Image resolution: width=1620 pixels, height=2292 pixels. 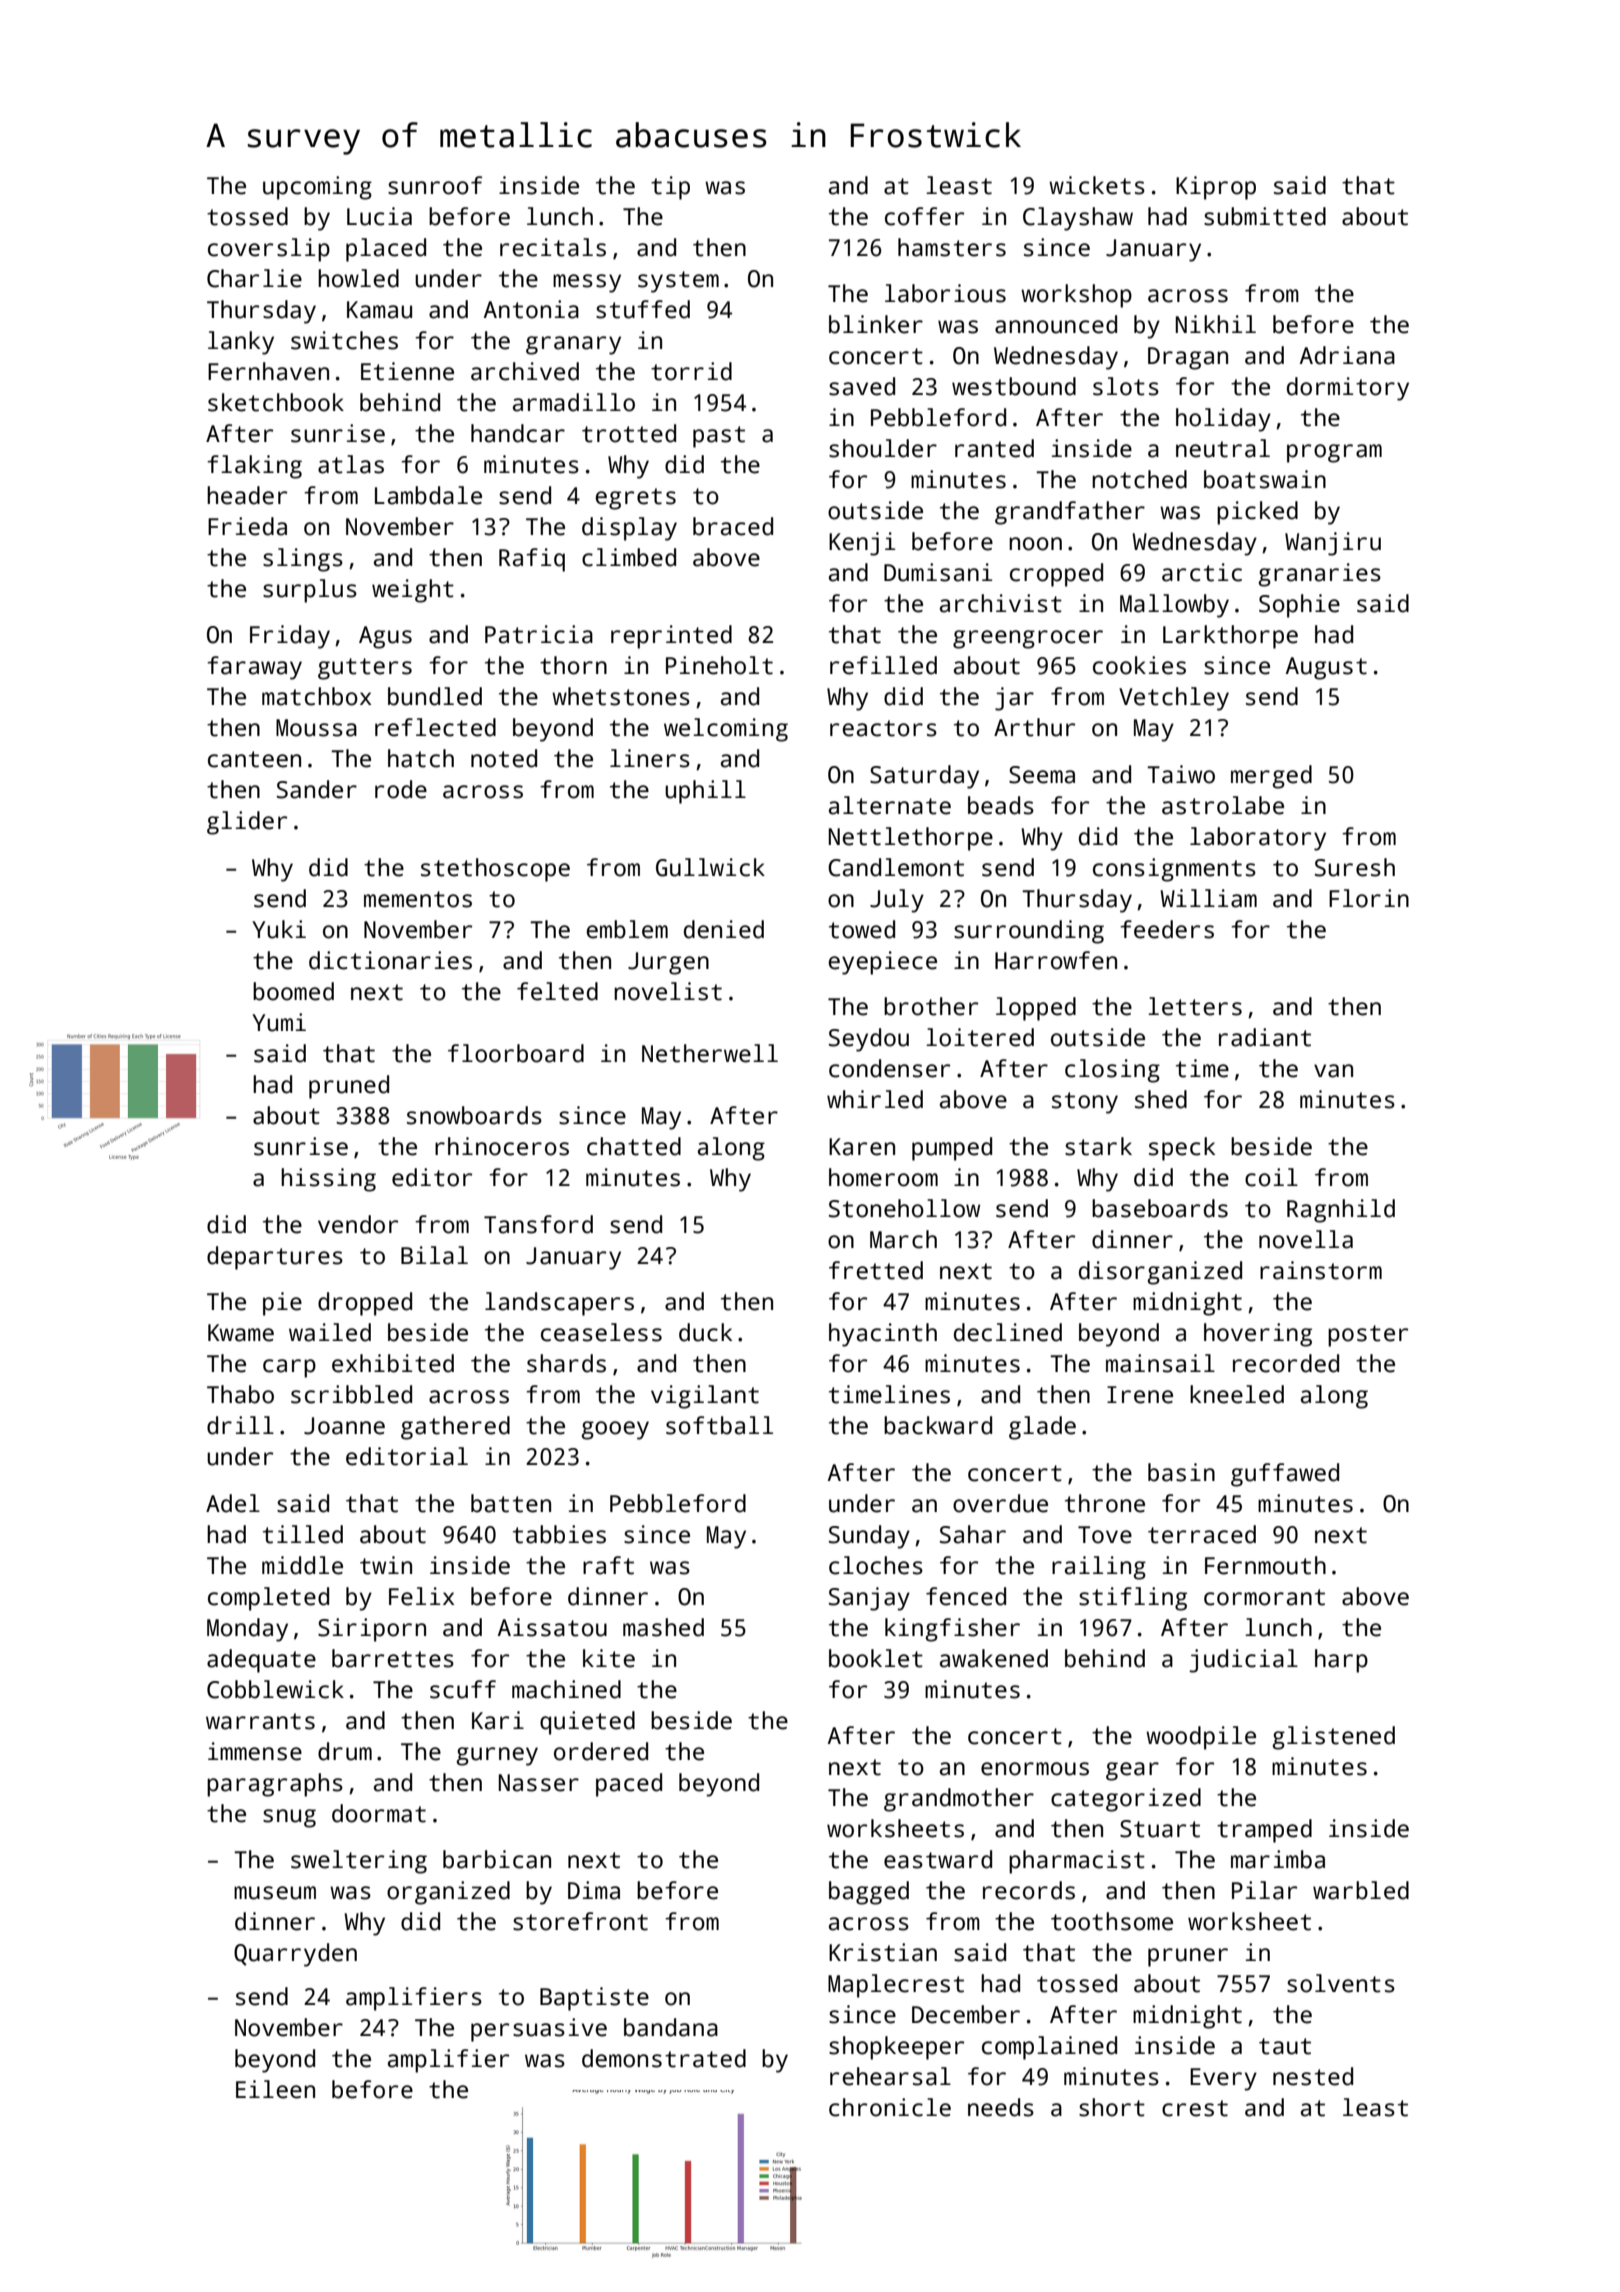 What do you see at coordinates (1216, 188) in the document?
I see `Kiprop` at bounding box center [1216, 188].
